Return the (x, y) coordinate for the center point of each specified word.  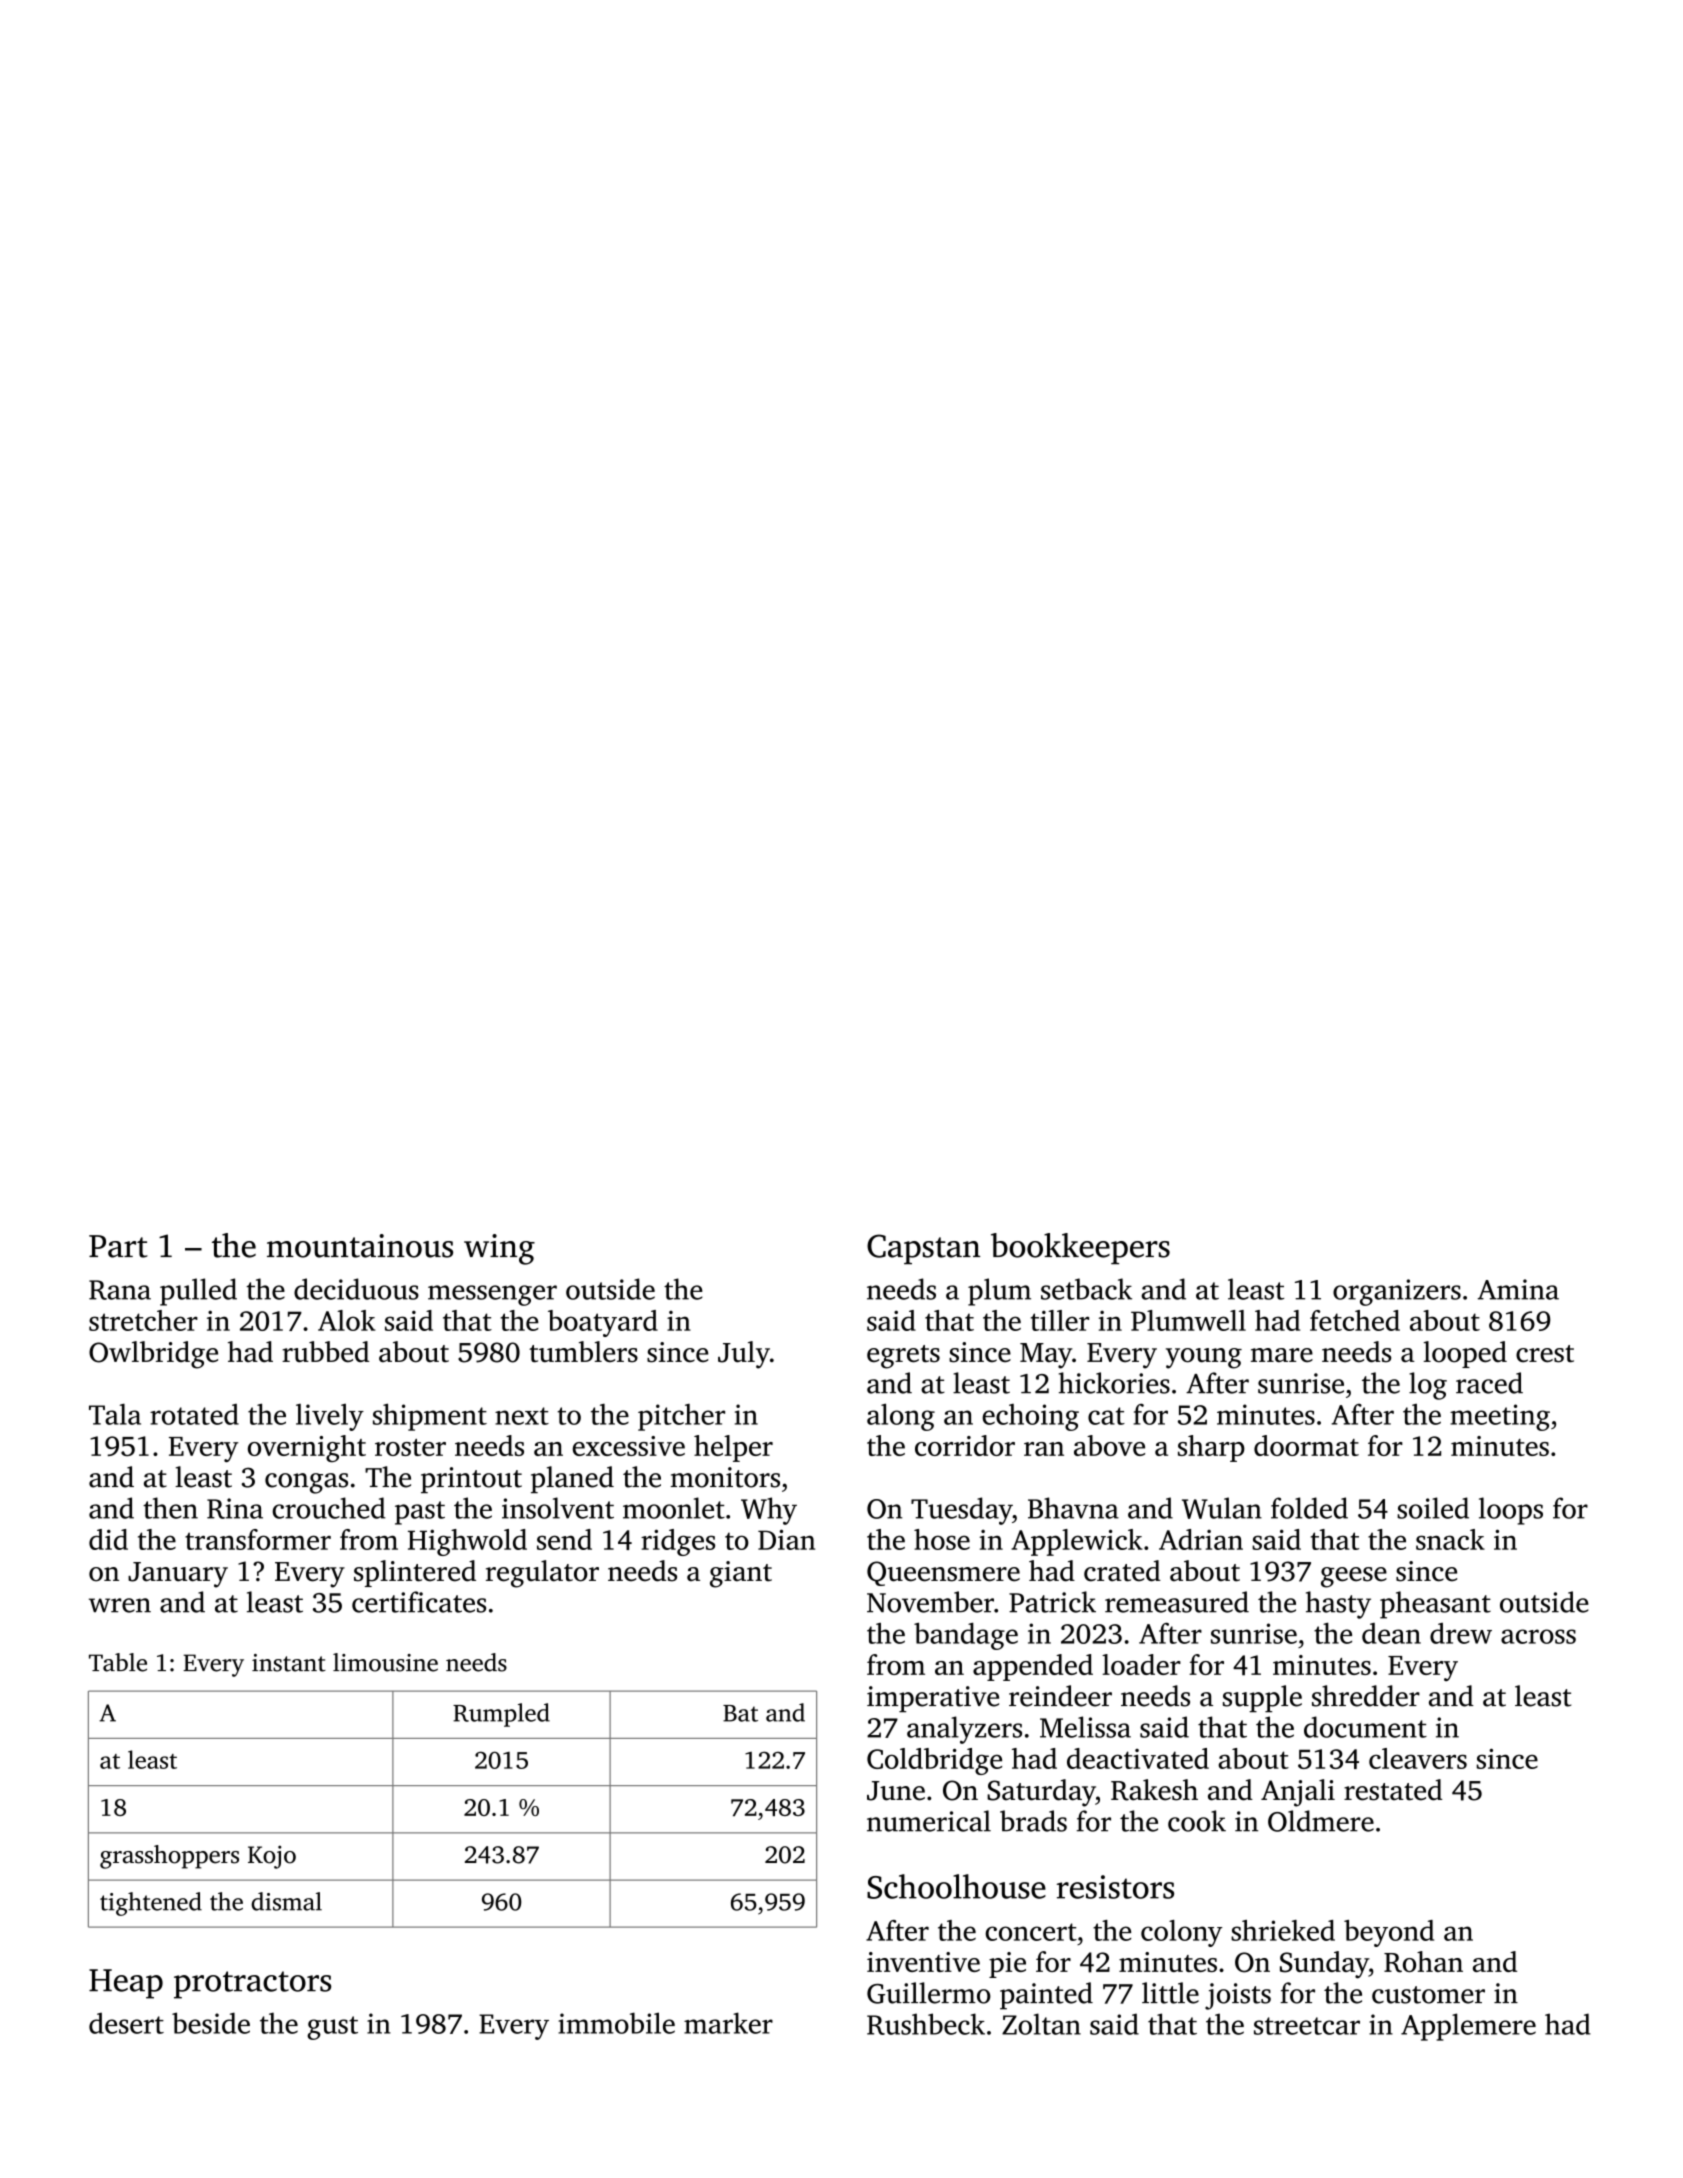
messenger (492, 1295)
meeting (1500, 1417)
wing (499, 1249)
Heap (126, 1984)
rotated (194, 1414)
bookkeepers (1080, 1248)
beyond (1389, 1933)
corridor (965, 1445)
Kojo (272, 1857)
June (896, 1791)
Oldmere (1321, 1821)
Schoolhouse (956, 1886)
